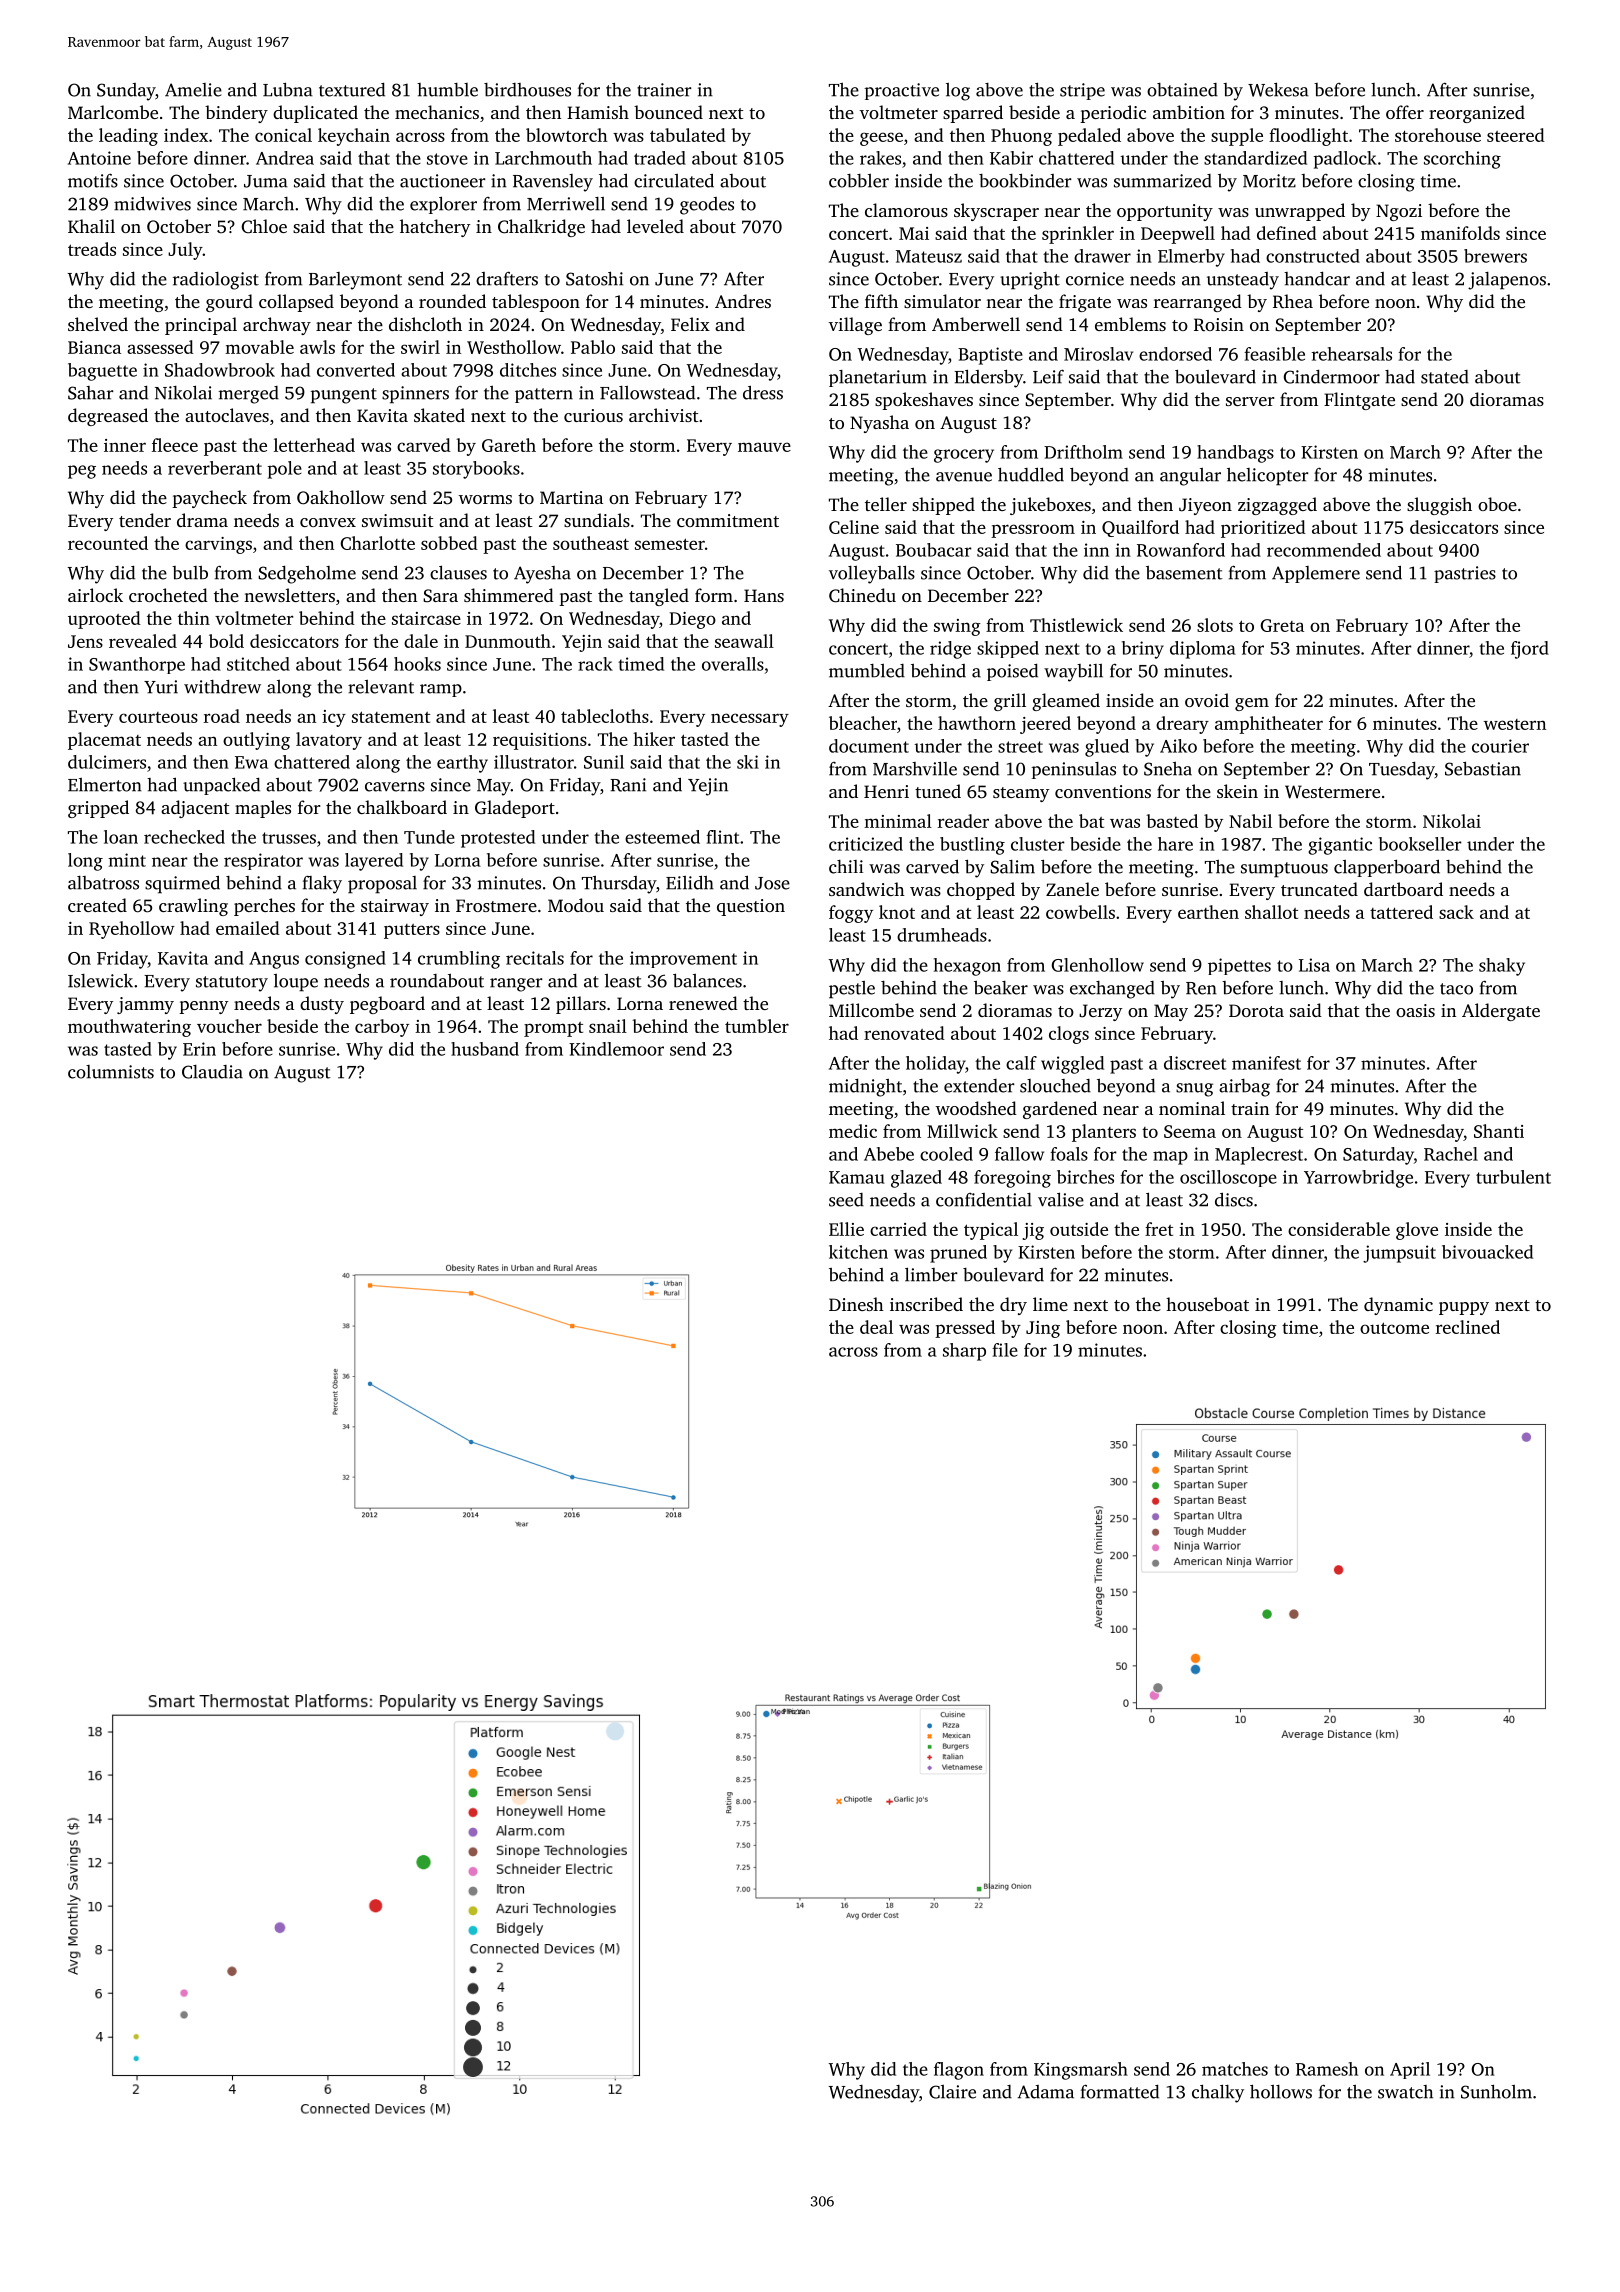 The height and width of the page is (2292, 1620). What do you see at coordinates (113, 112) in the page?
I see `Marlcombe` at bounding box center [113, 112].
